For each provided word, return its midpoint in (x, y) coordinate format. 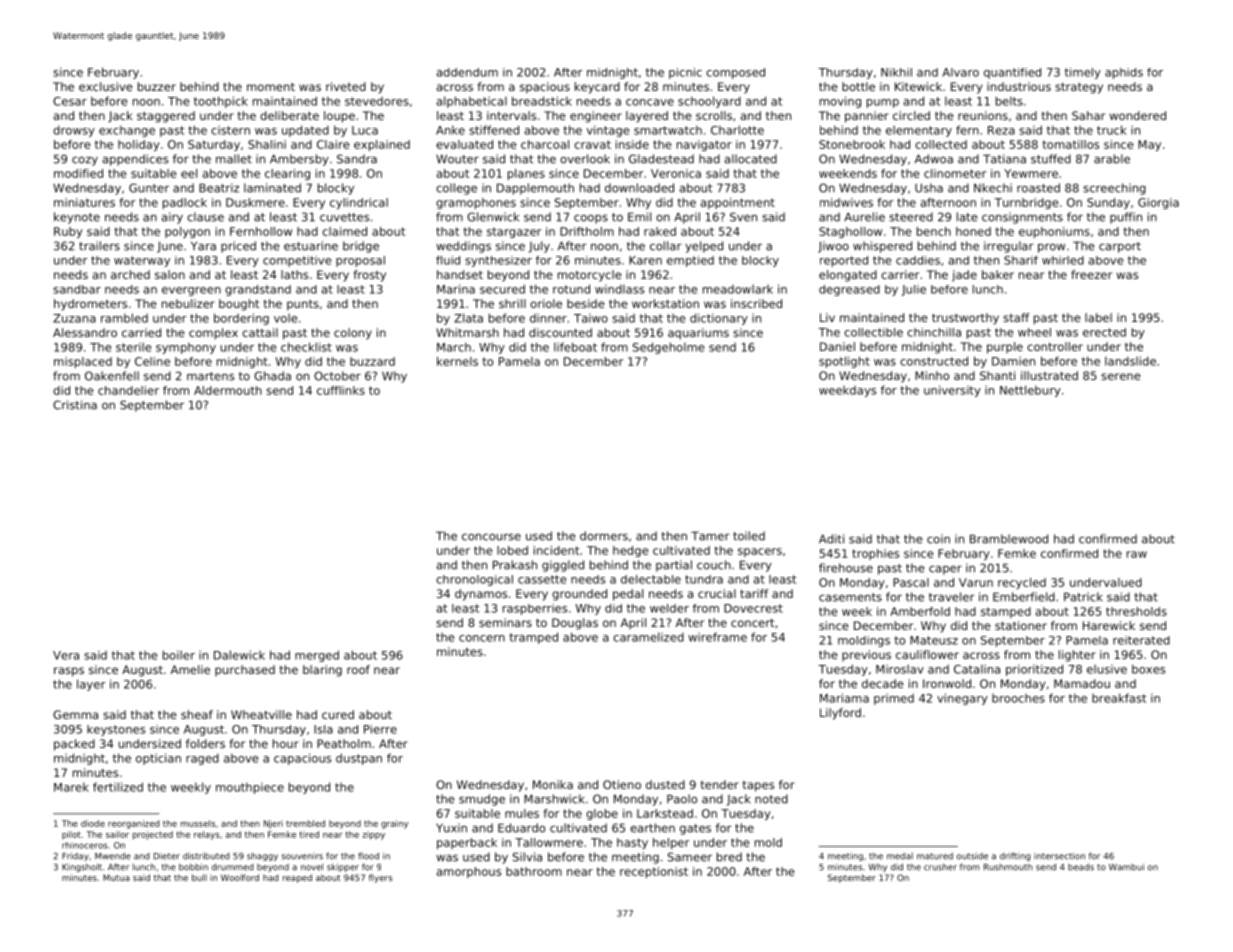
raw (1137, 554)
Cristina (75, 405)
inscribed (756, 303)
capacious (302, 759)
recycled (1022, 583)
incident (556, 550)
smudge (482, 800)
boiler (179, 655)
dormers (604, 536)
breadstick (542, 101)
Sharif (1021, 260)
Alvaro (960, 72)
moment (271, 87)
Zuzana (74, 318)
